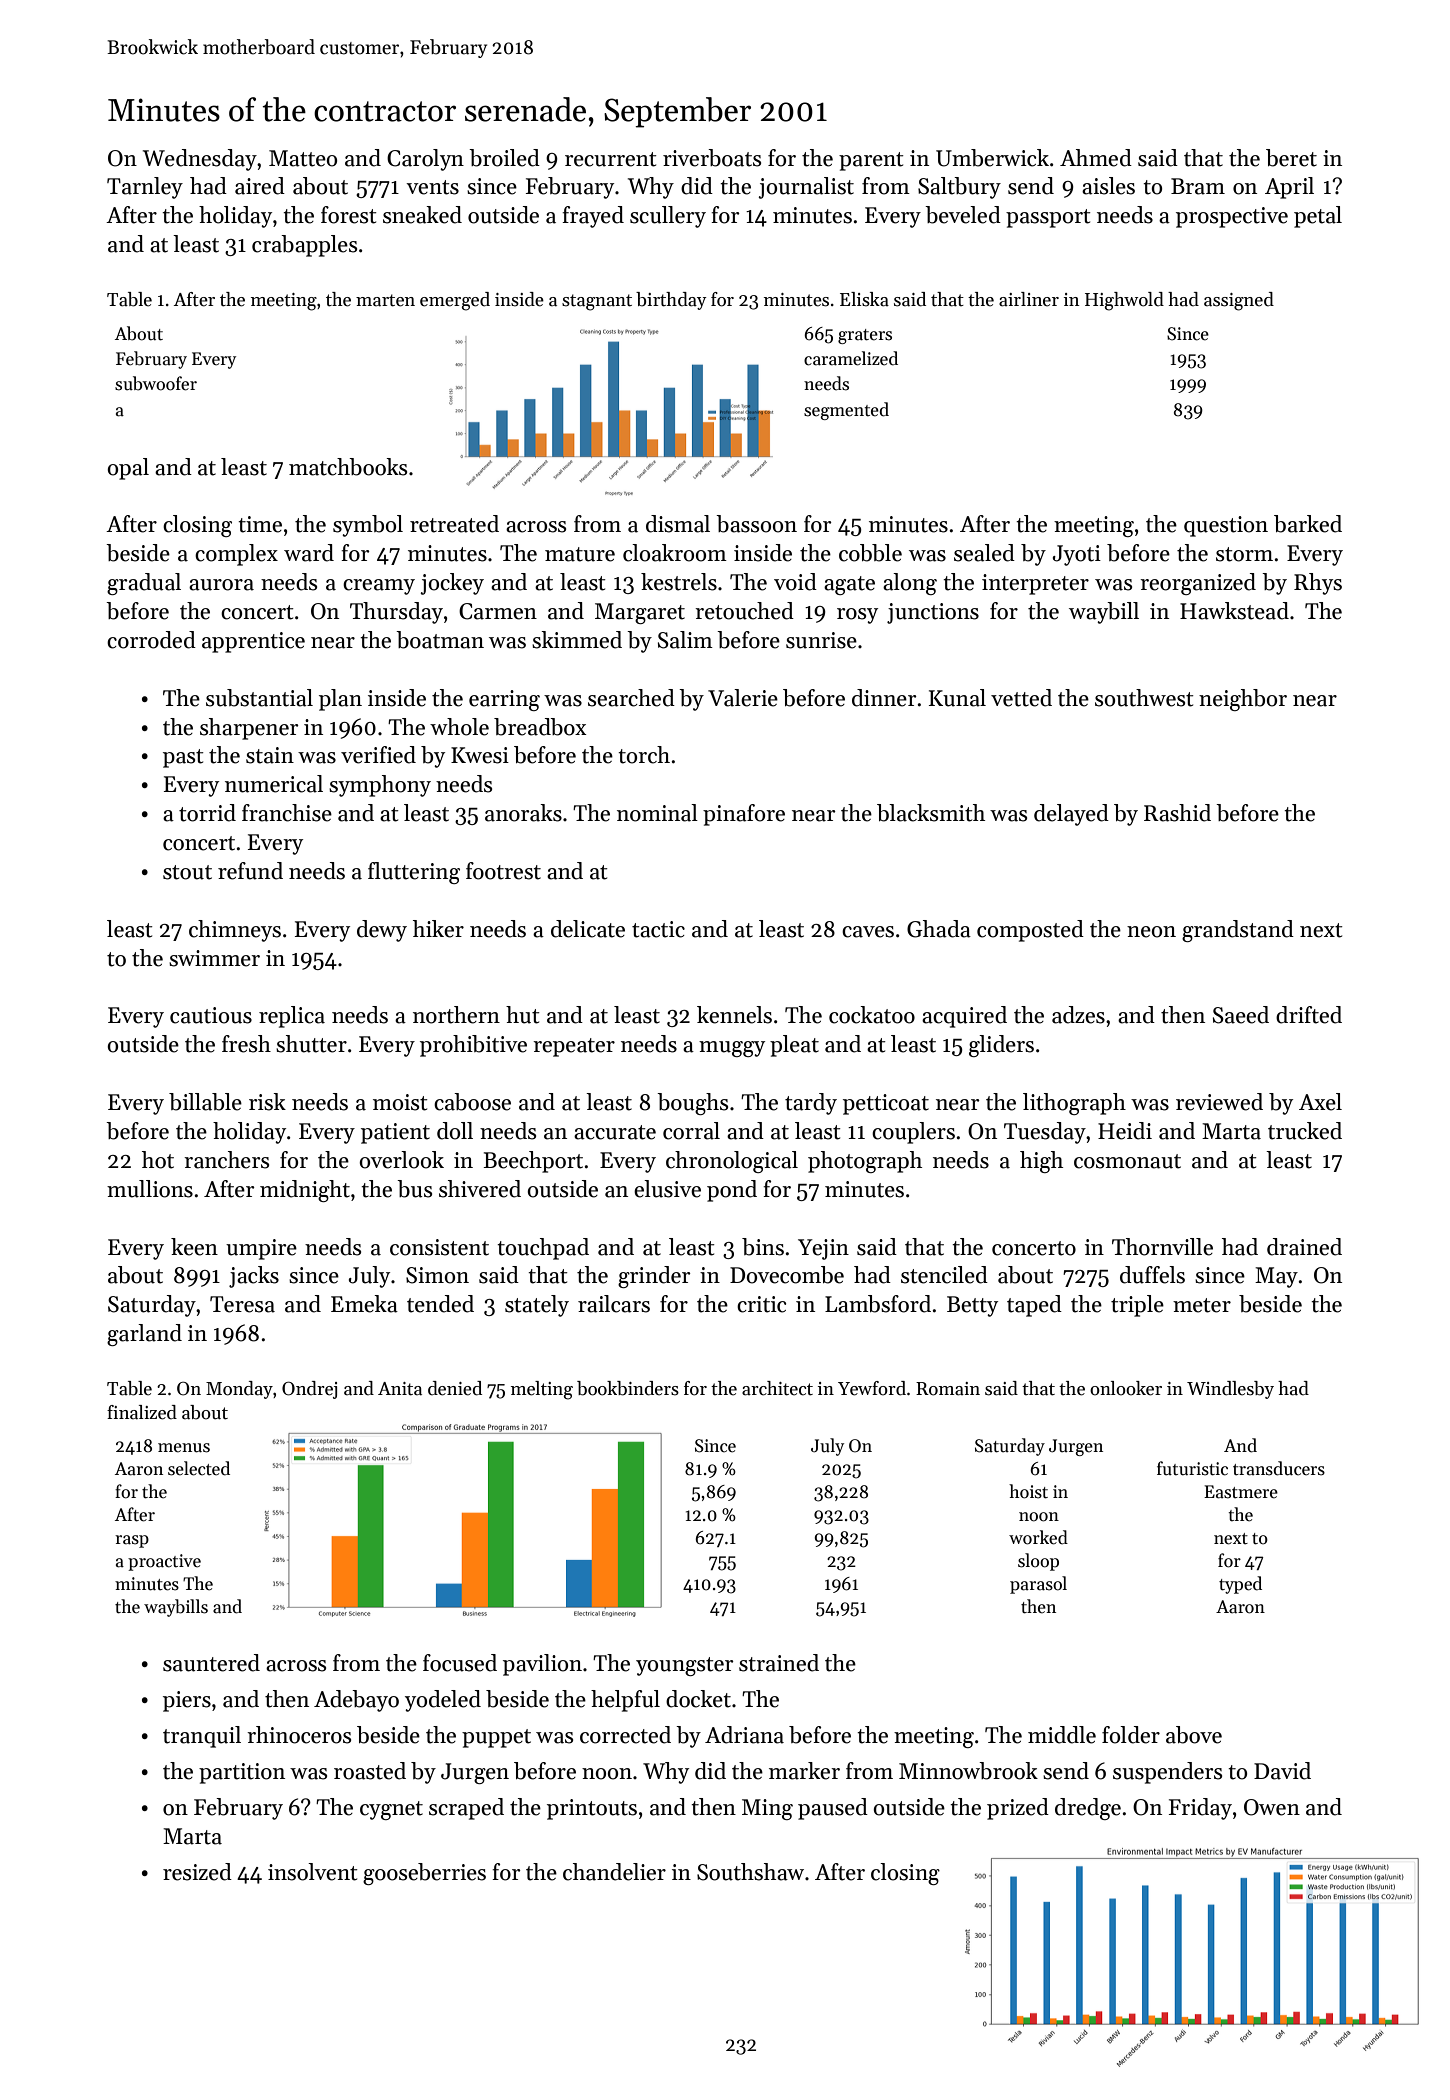 The image size is (1450, 2100). What do you see at coordinates (846, 411) in the screenshot?
I see `segmented` at bounding box center [846, 411].
